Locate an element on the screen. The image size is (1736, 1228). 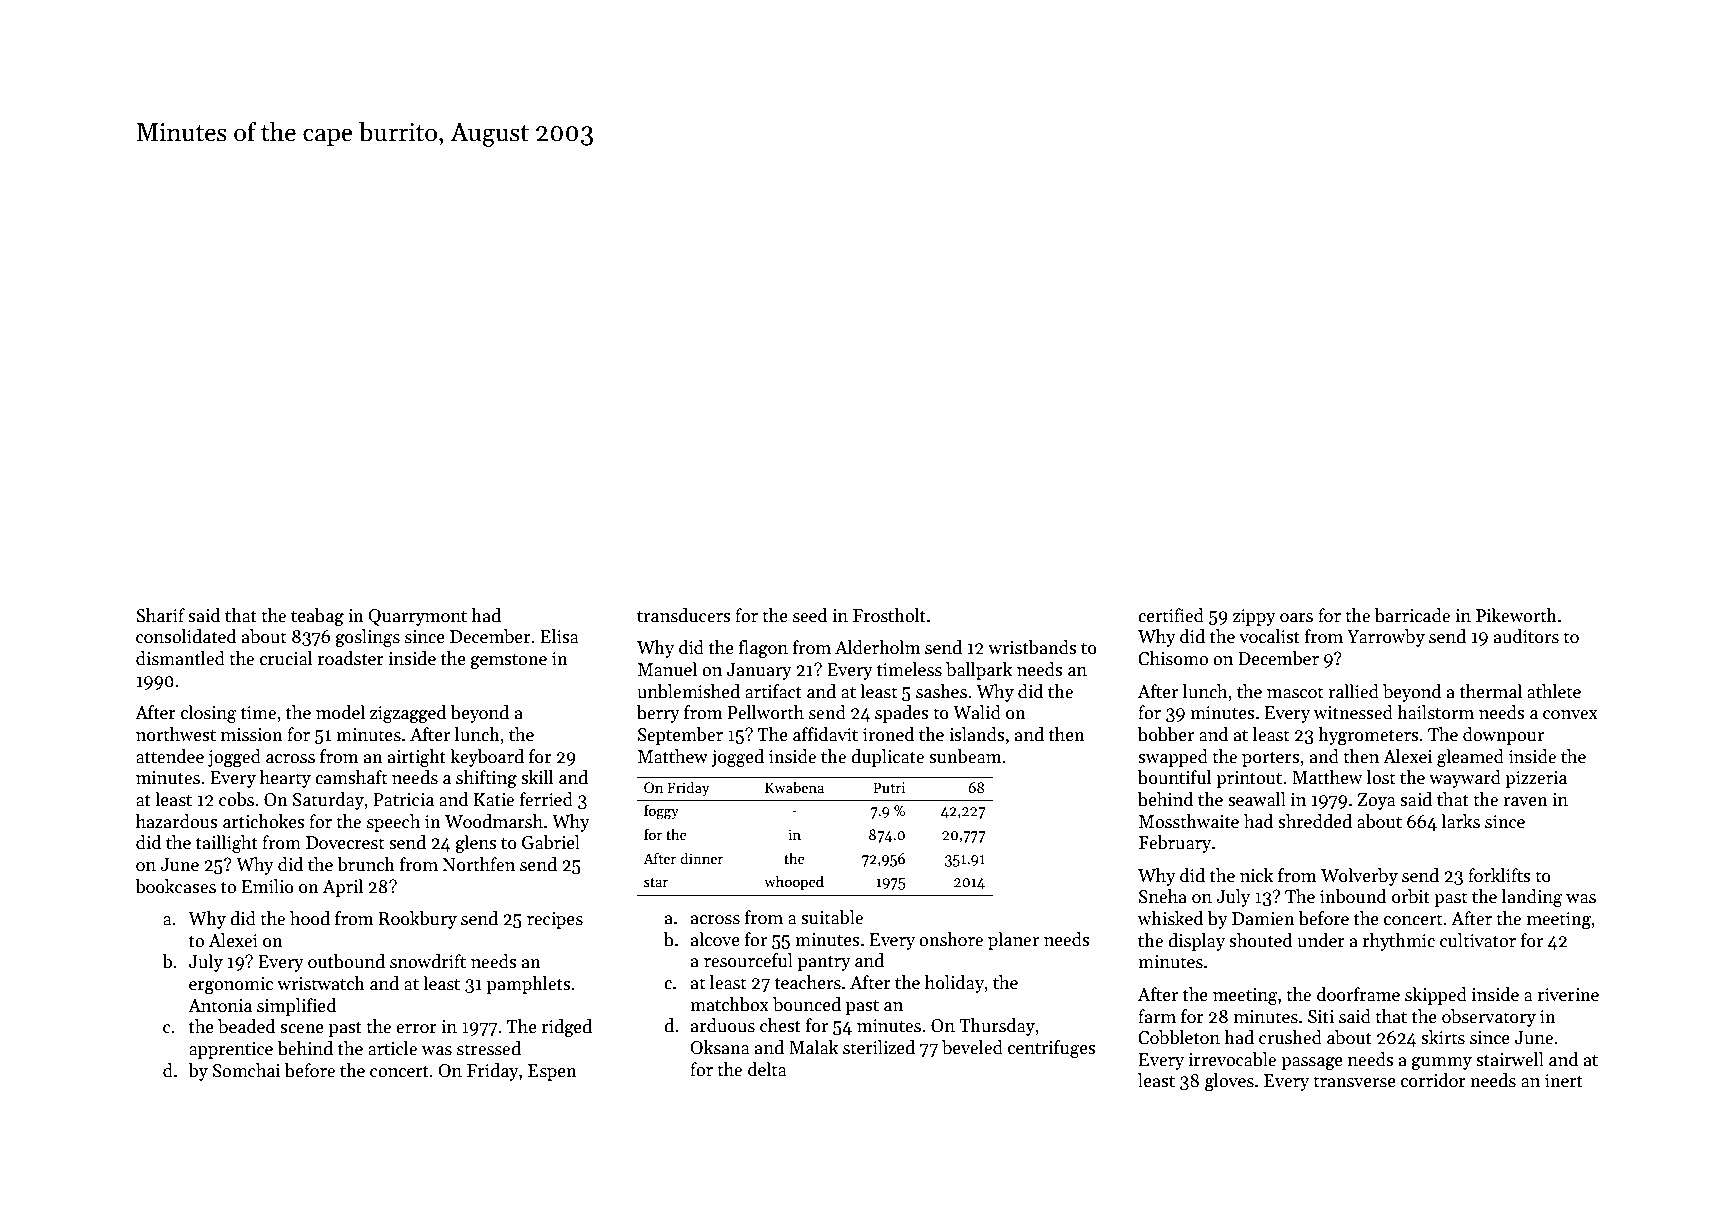
Somchai is located at coordinates (246, 1070).
